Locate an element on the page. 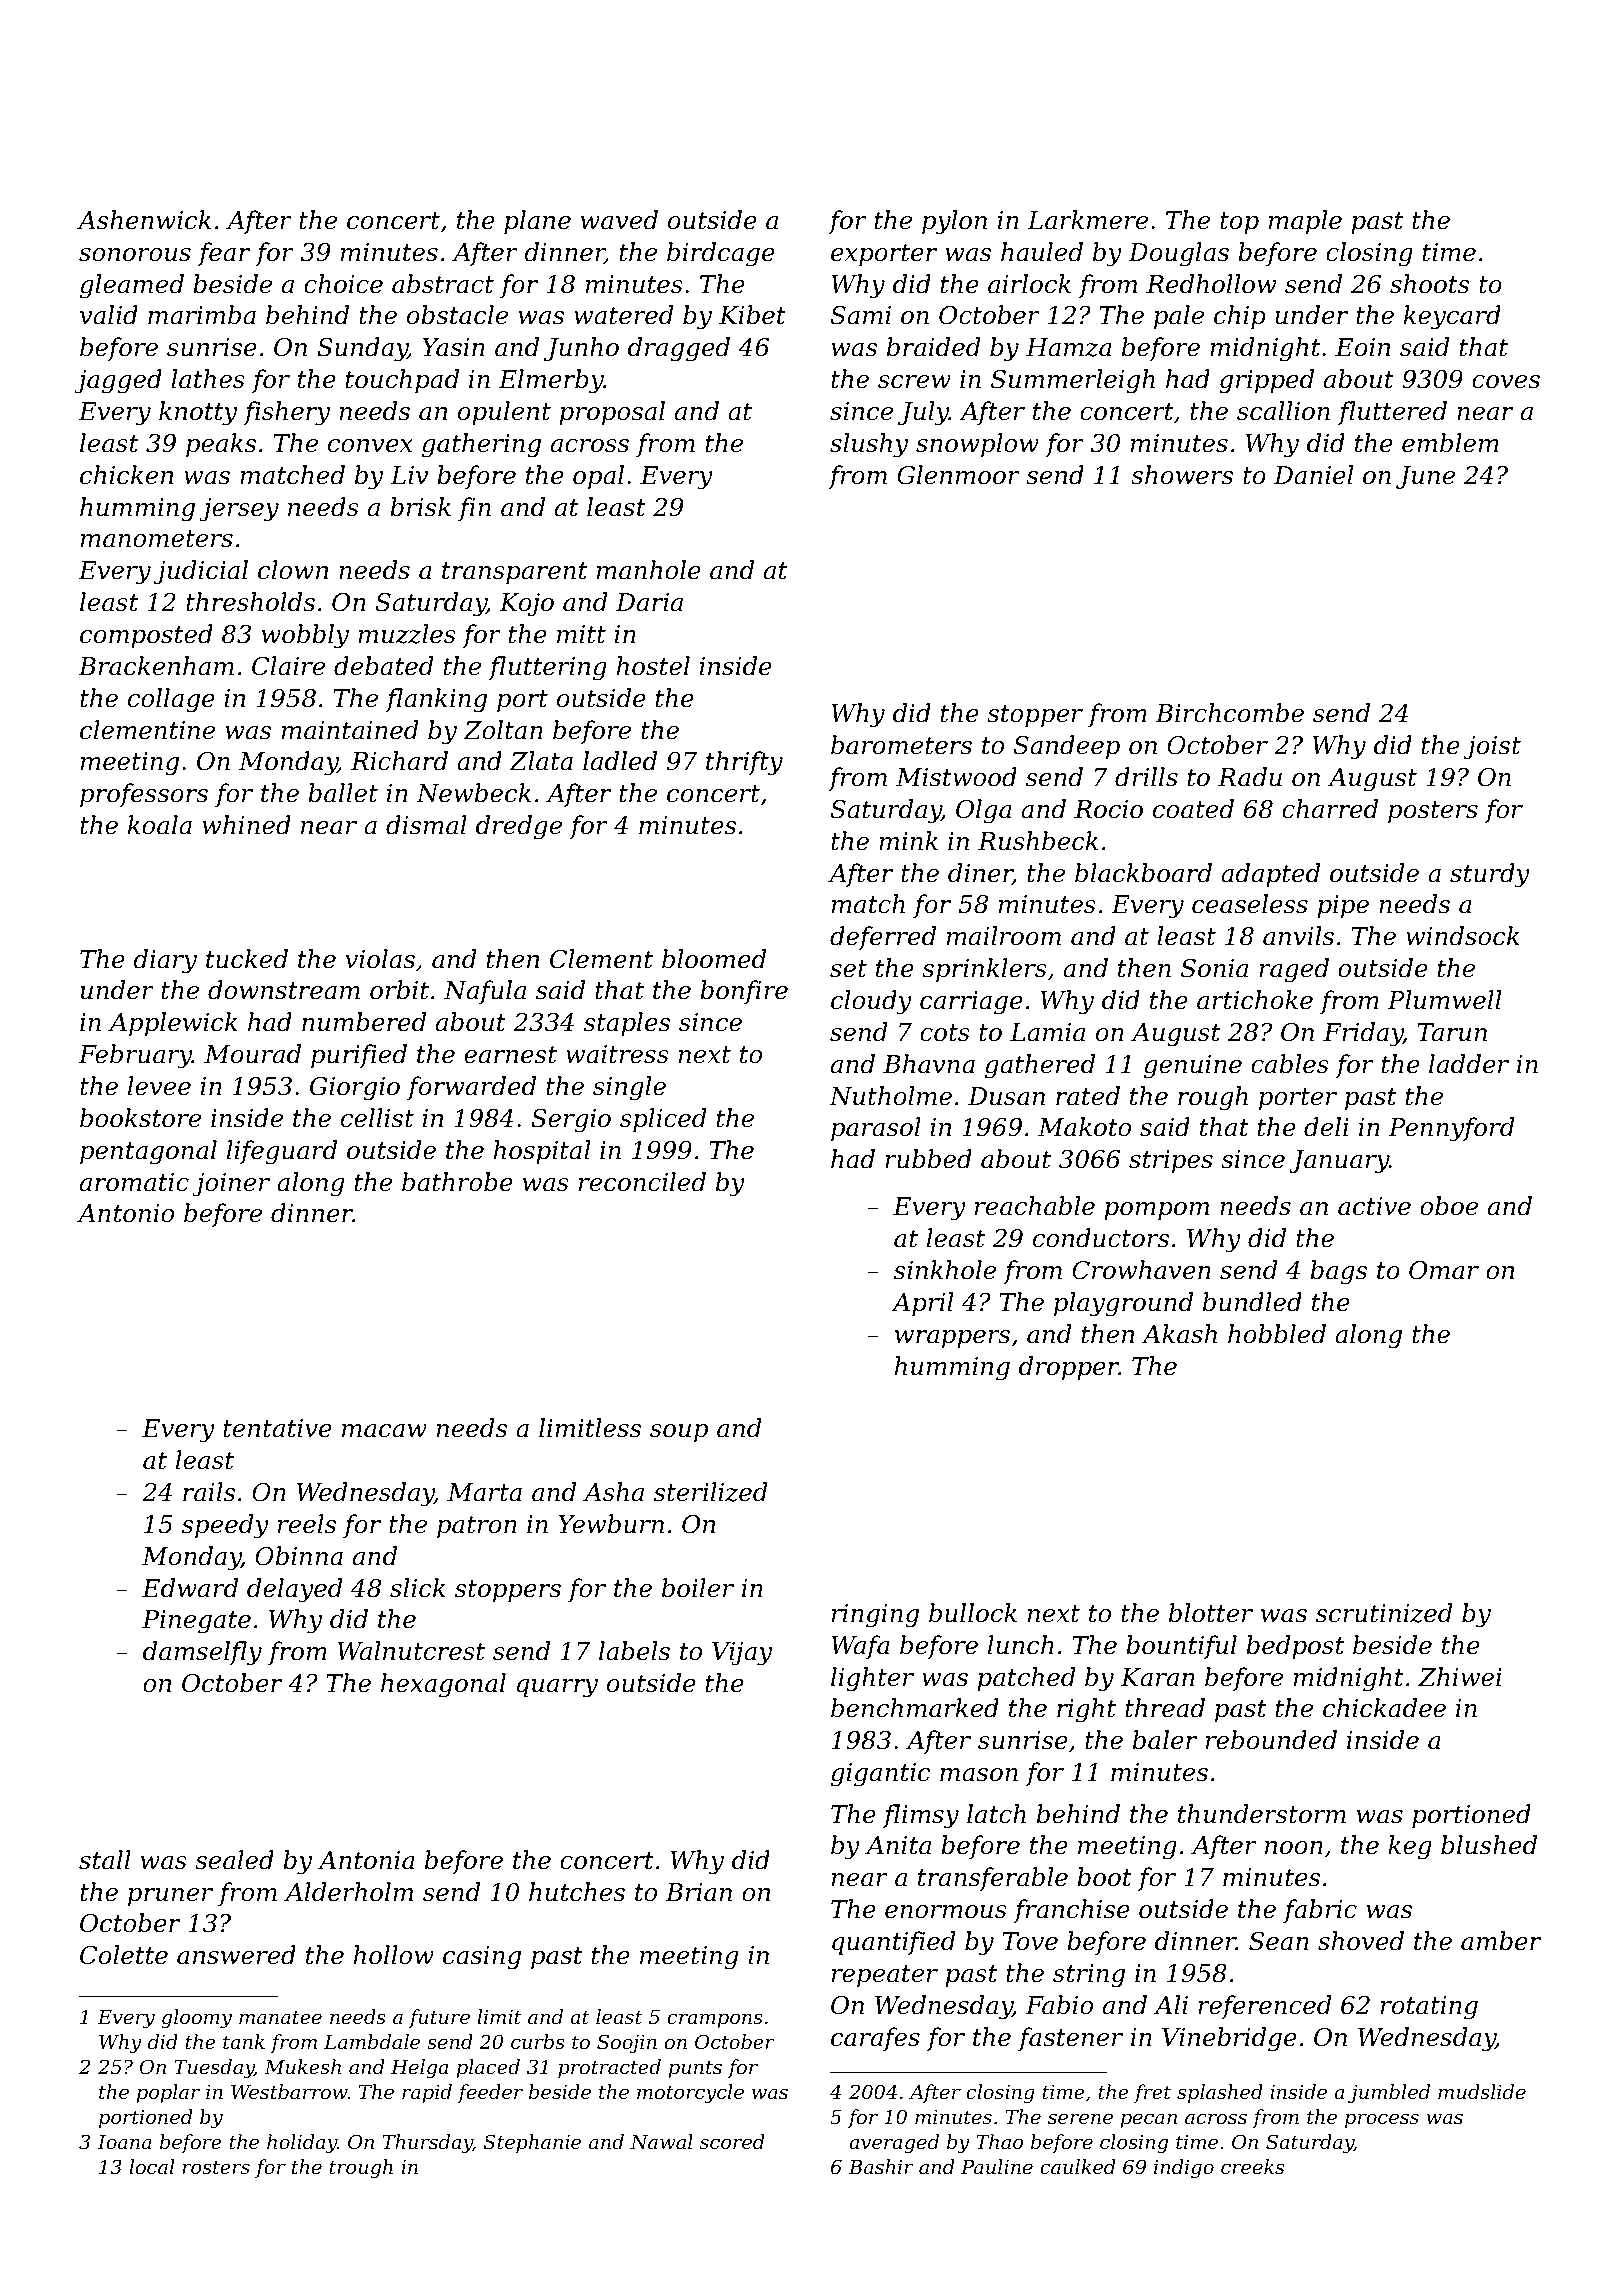 This page has height=2292, width=1620. sealed is located at coordinates (234, 1860).
